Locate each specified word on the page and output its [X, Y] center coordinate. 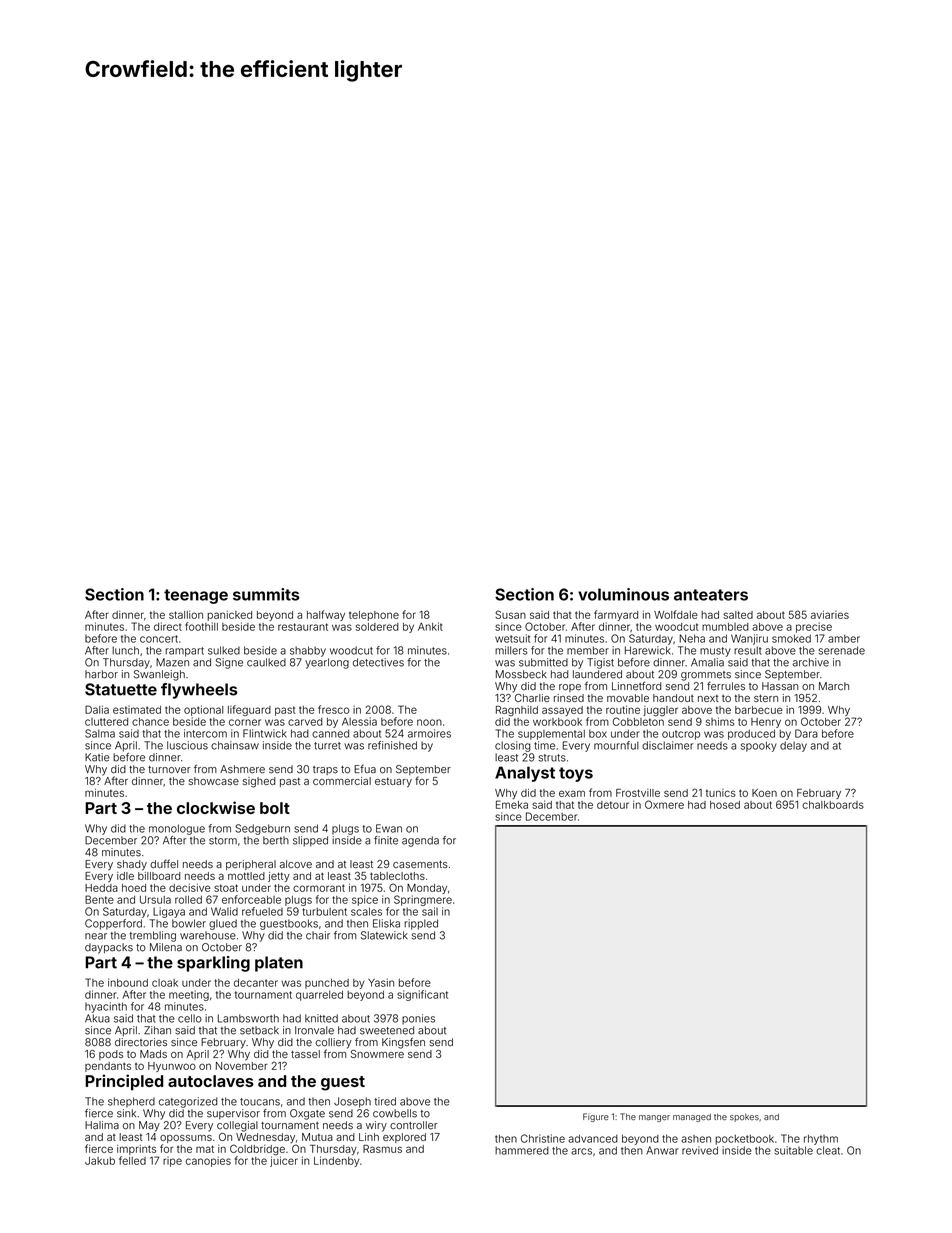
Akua [97, 1018]
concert [159, 639]
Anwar [662, 1150]
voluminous [623, 594]
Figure [596, 1117]
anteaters [711, 595]
